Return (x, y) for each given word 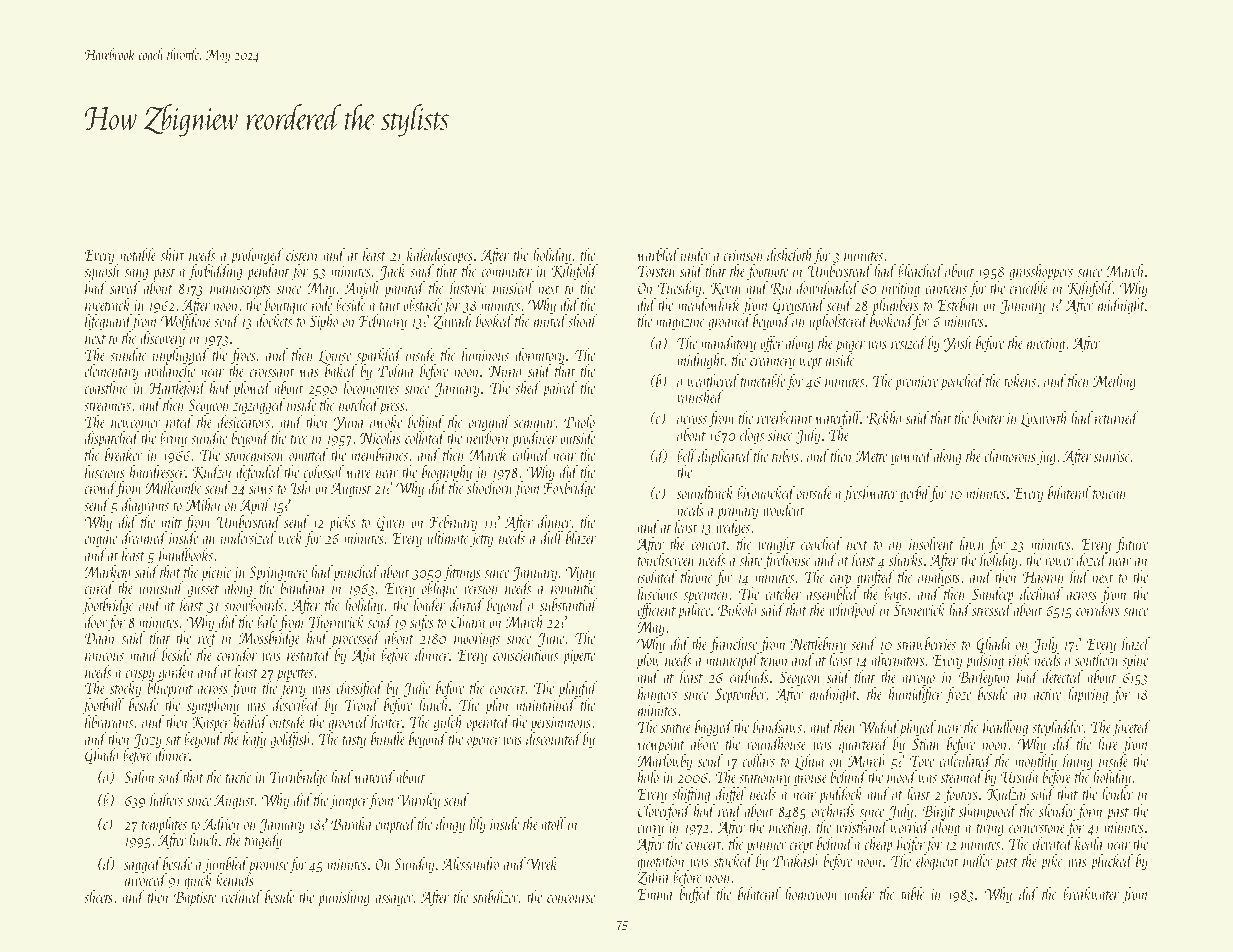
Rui (782, 289)
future (1132, 545)
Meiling (1114, 382)
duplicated (725, 457)
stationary (764, 779)
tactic (238, 777)
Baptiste (195, 899)
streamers (107, 406)
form (1090, 812)
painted (404, 289)
